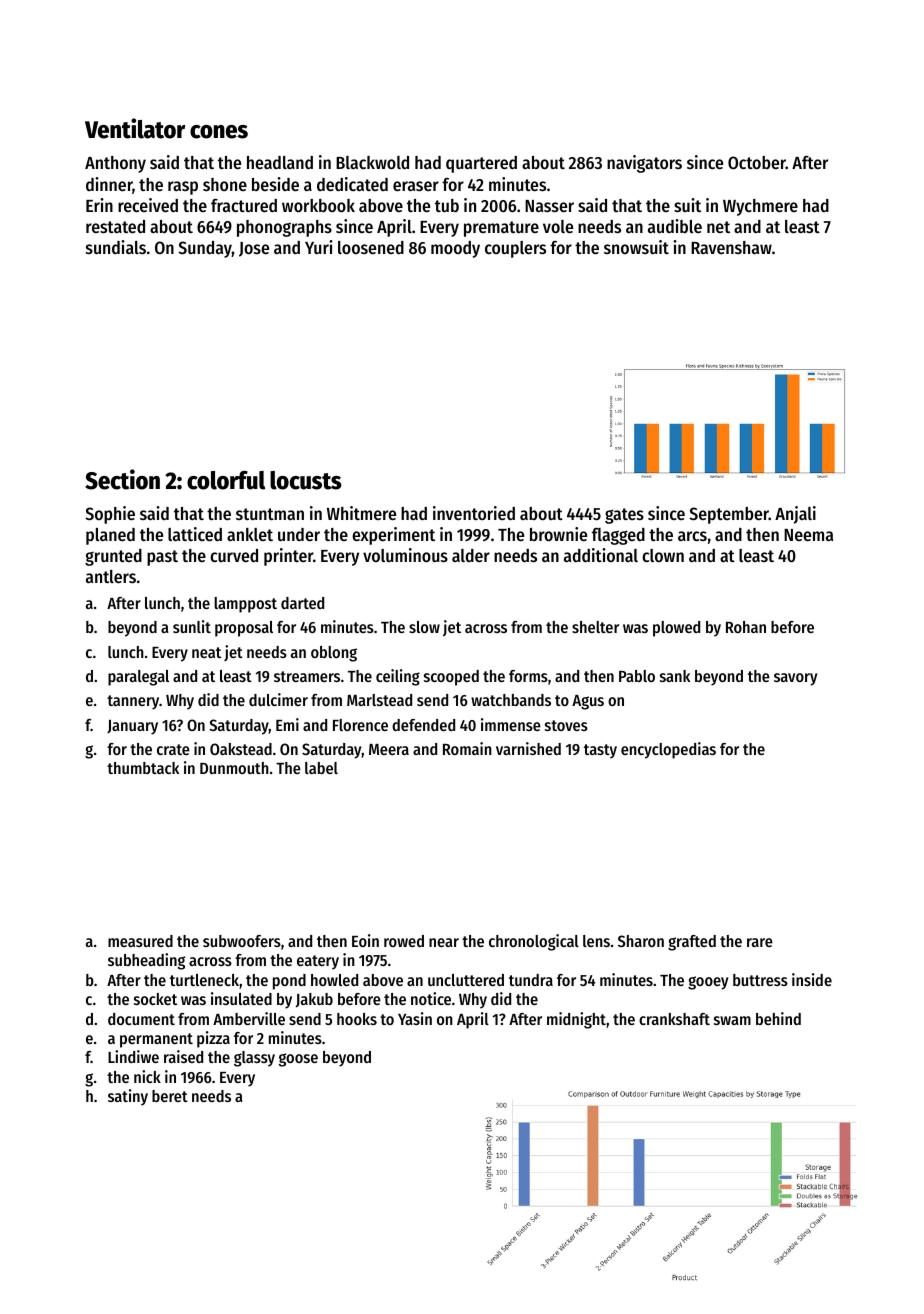 Image resolution: width=924 pixels, height=1314 pixels. What do you see at coordinates (298, 1060) in the screenshot?
I see `goose` at bounding box center [298, 1060].
